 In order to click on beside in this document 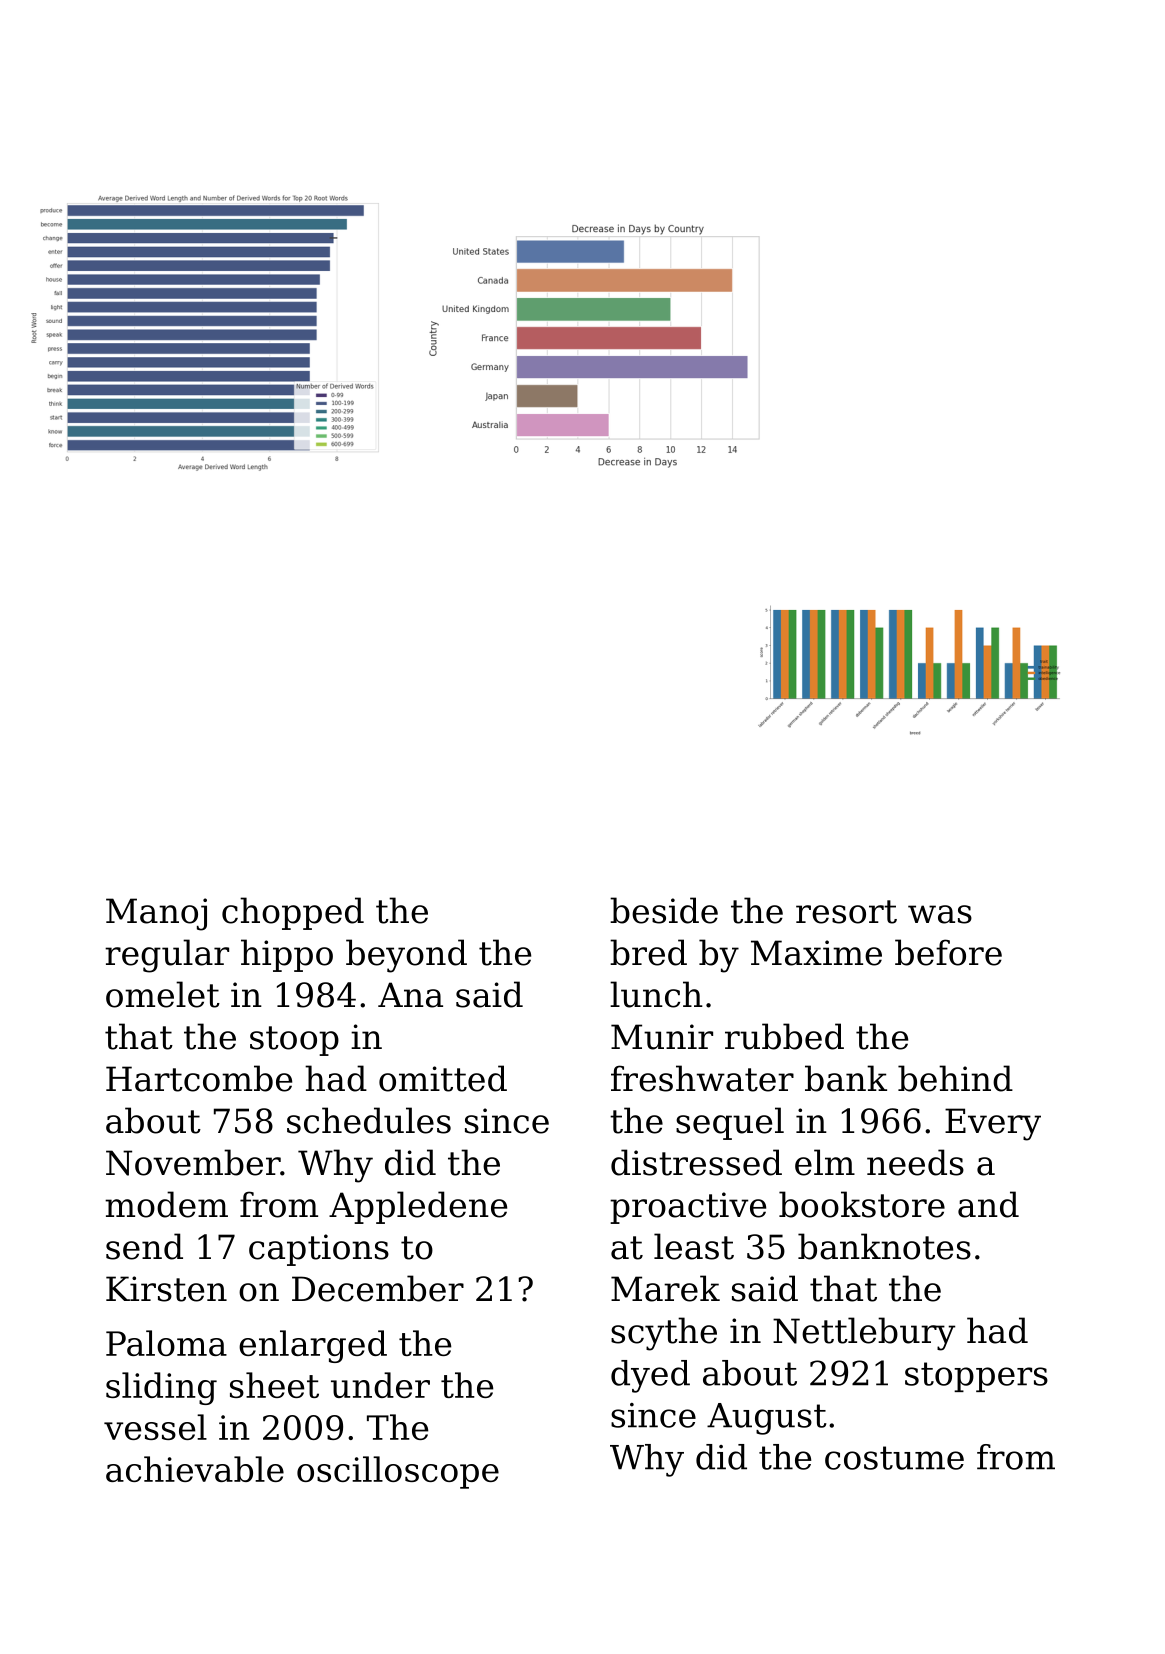, I will do `click(664, 910)`.
